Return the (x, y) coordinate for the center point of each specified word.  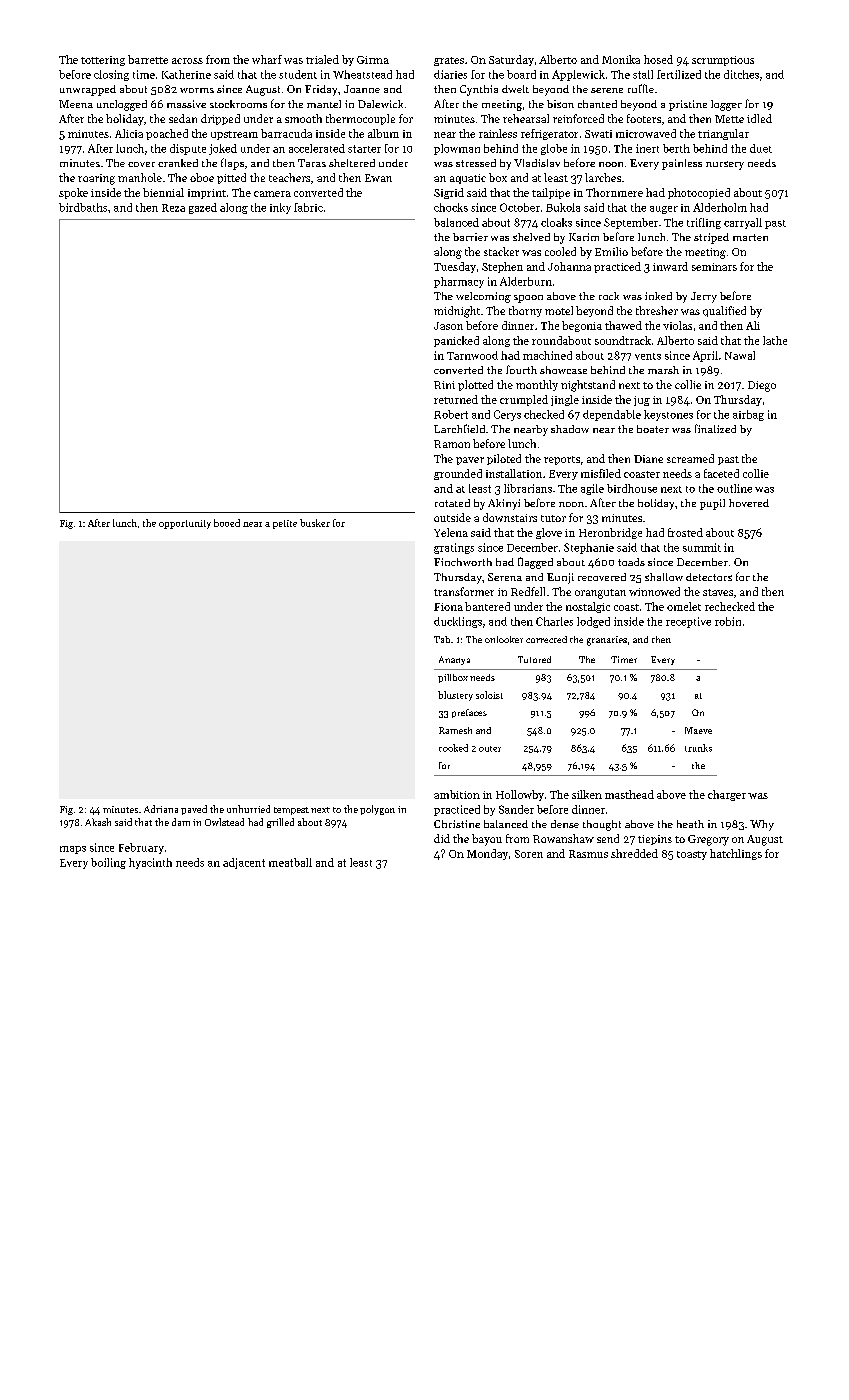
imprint (207, 194)
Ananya (454, 660)
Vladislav (537, 163)
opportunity (185, 524)
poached (167, 134)
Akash (98, 822)
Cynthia (479, 90)
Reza (173, 208)
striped (711, 238)
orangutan (600, 594)
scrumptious (723, 61)
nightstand (588, 386)
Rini (444, 385)
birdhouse (632, 488)
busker (315, 523)
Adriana (161, 809)
